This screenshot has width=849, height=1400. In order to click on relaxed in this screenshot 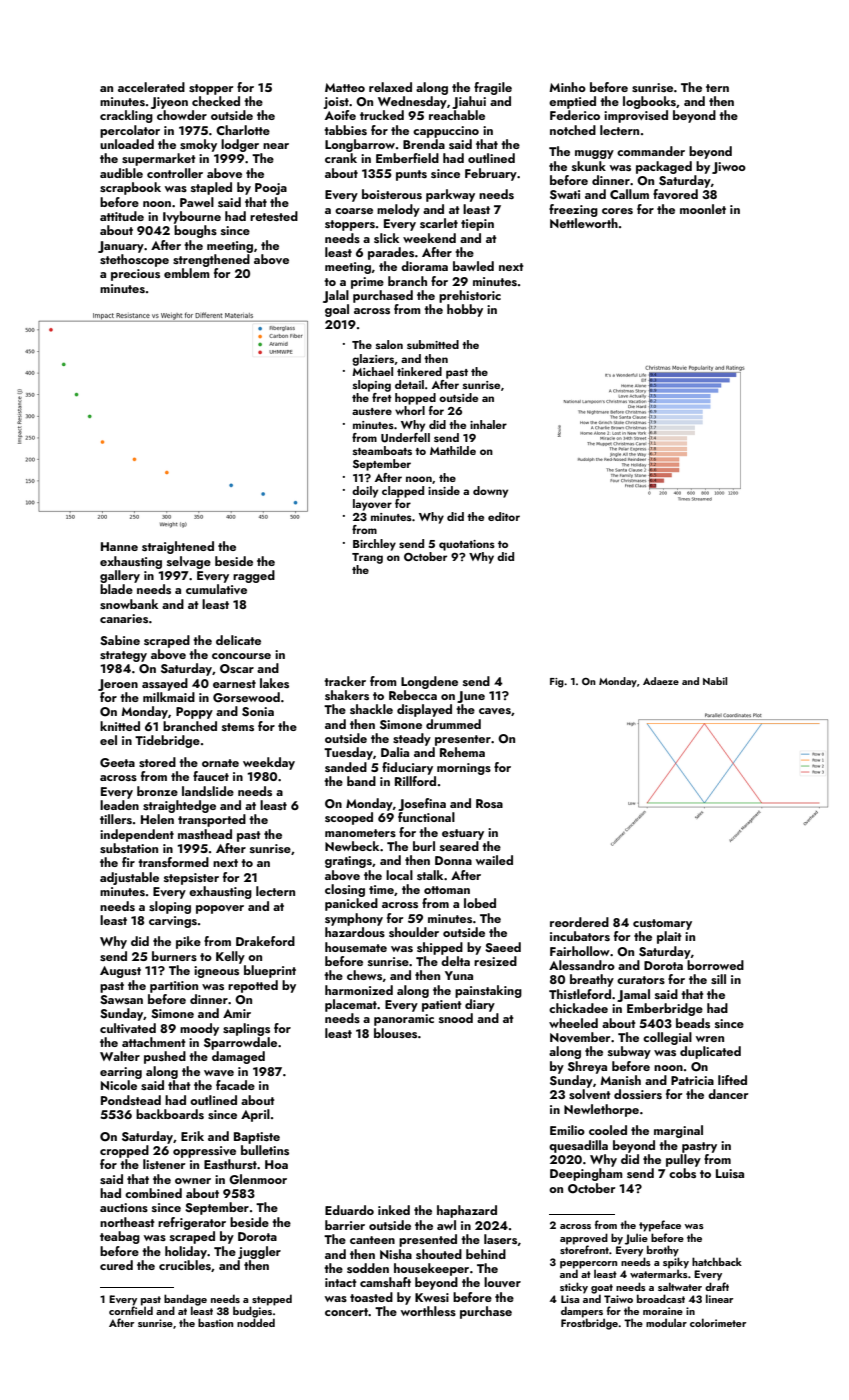, I will do `click(390, 87)`.
